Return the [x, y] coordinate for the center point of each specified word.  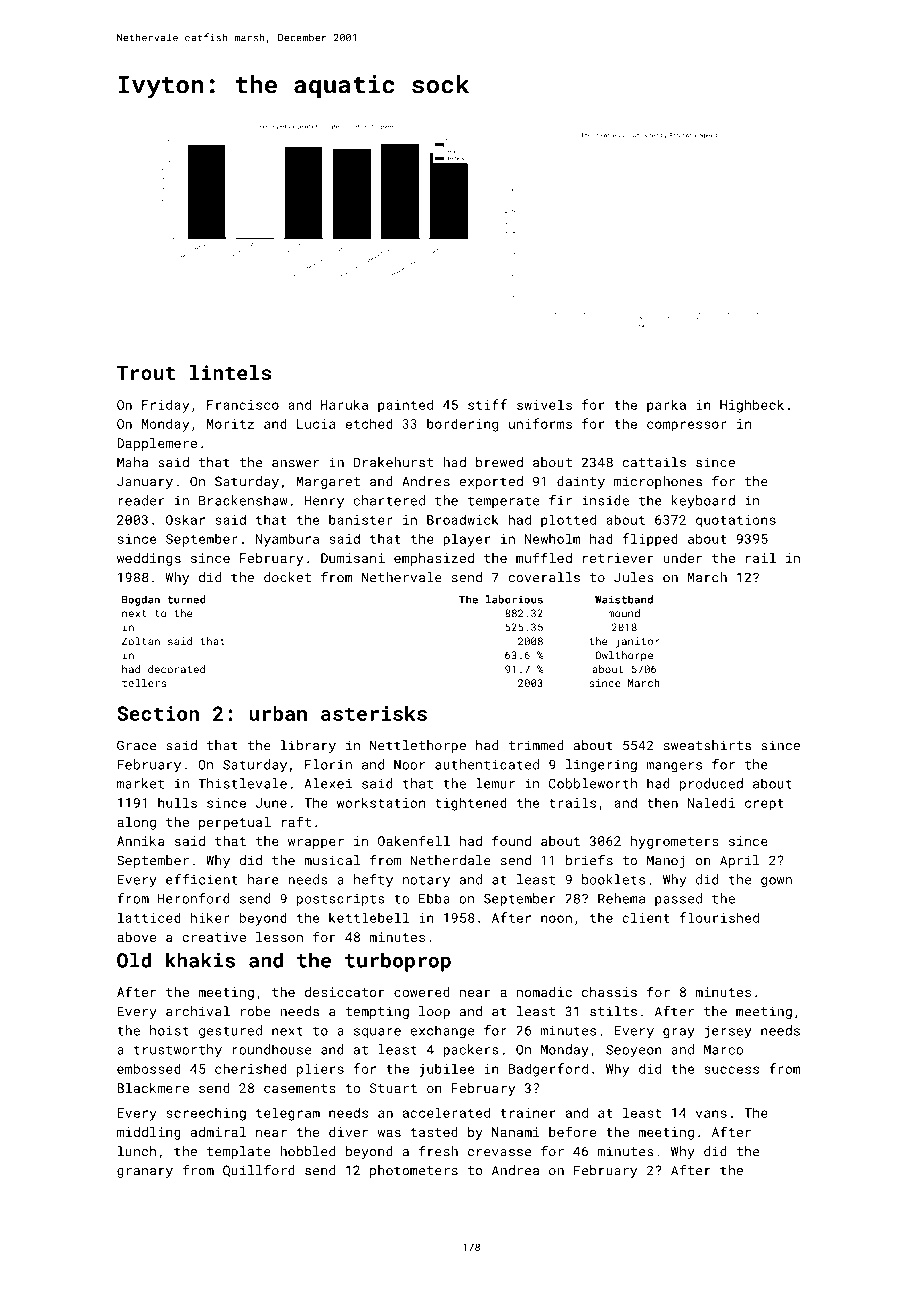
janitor [637, 642]
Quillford [259, 1171]
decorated [176, 669]
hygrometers [675, 842]
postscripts [341, 900]
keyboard [703, 502]
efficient [202, 879]
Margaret [328, 482]
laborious [514, 599]
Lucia [316, 424]
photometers [414, 1171]
